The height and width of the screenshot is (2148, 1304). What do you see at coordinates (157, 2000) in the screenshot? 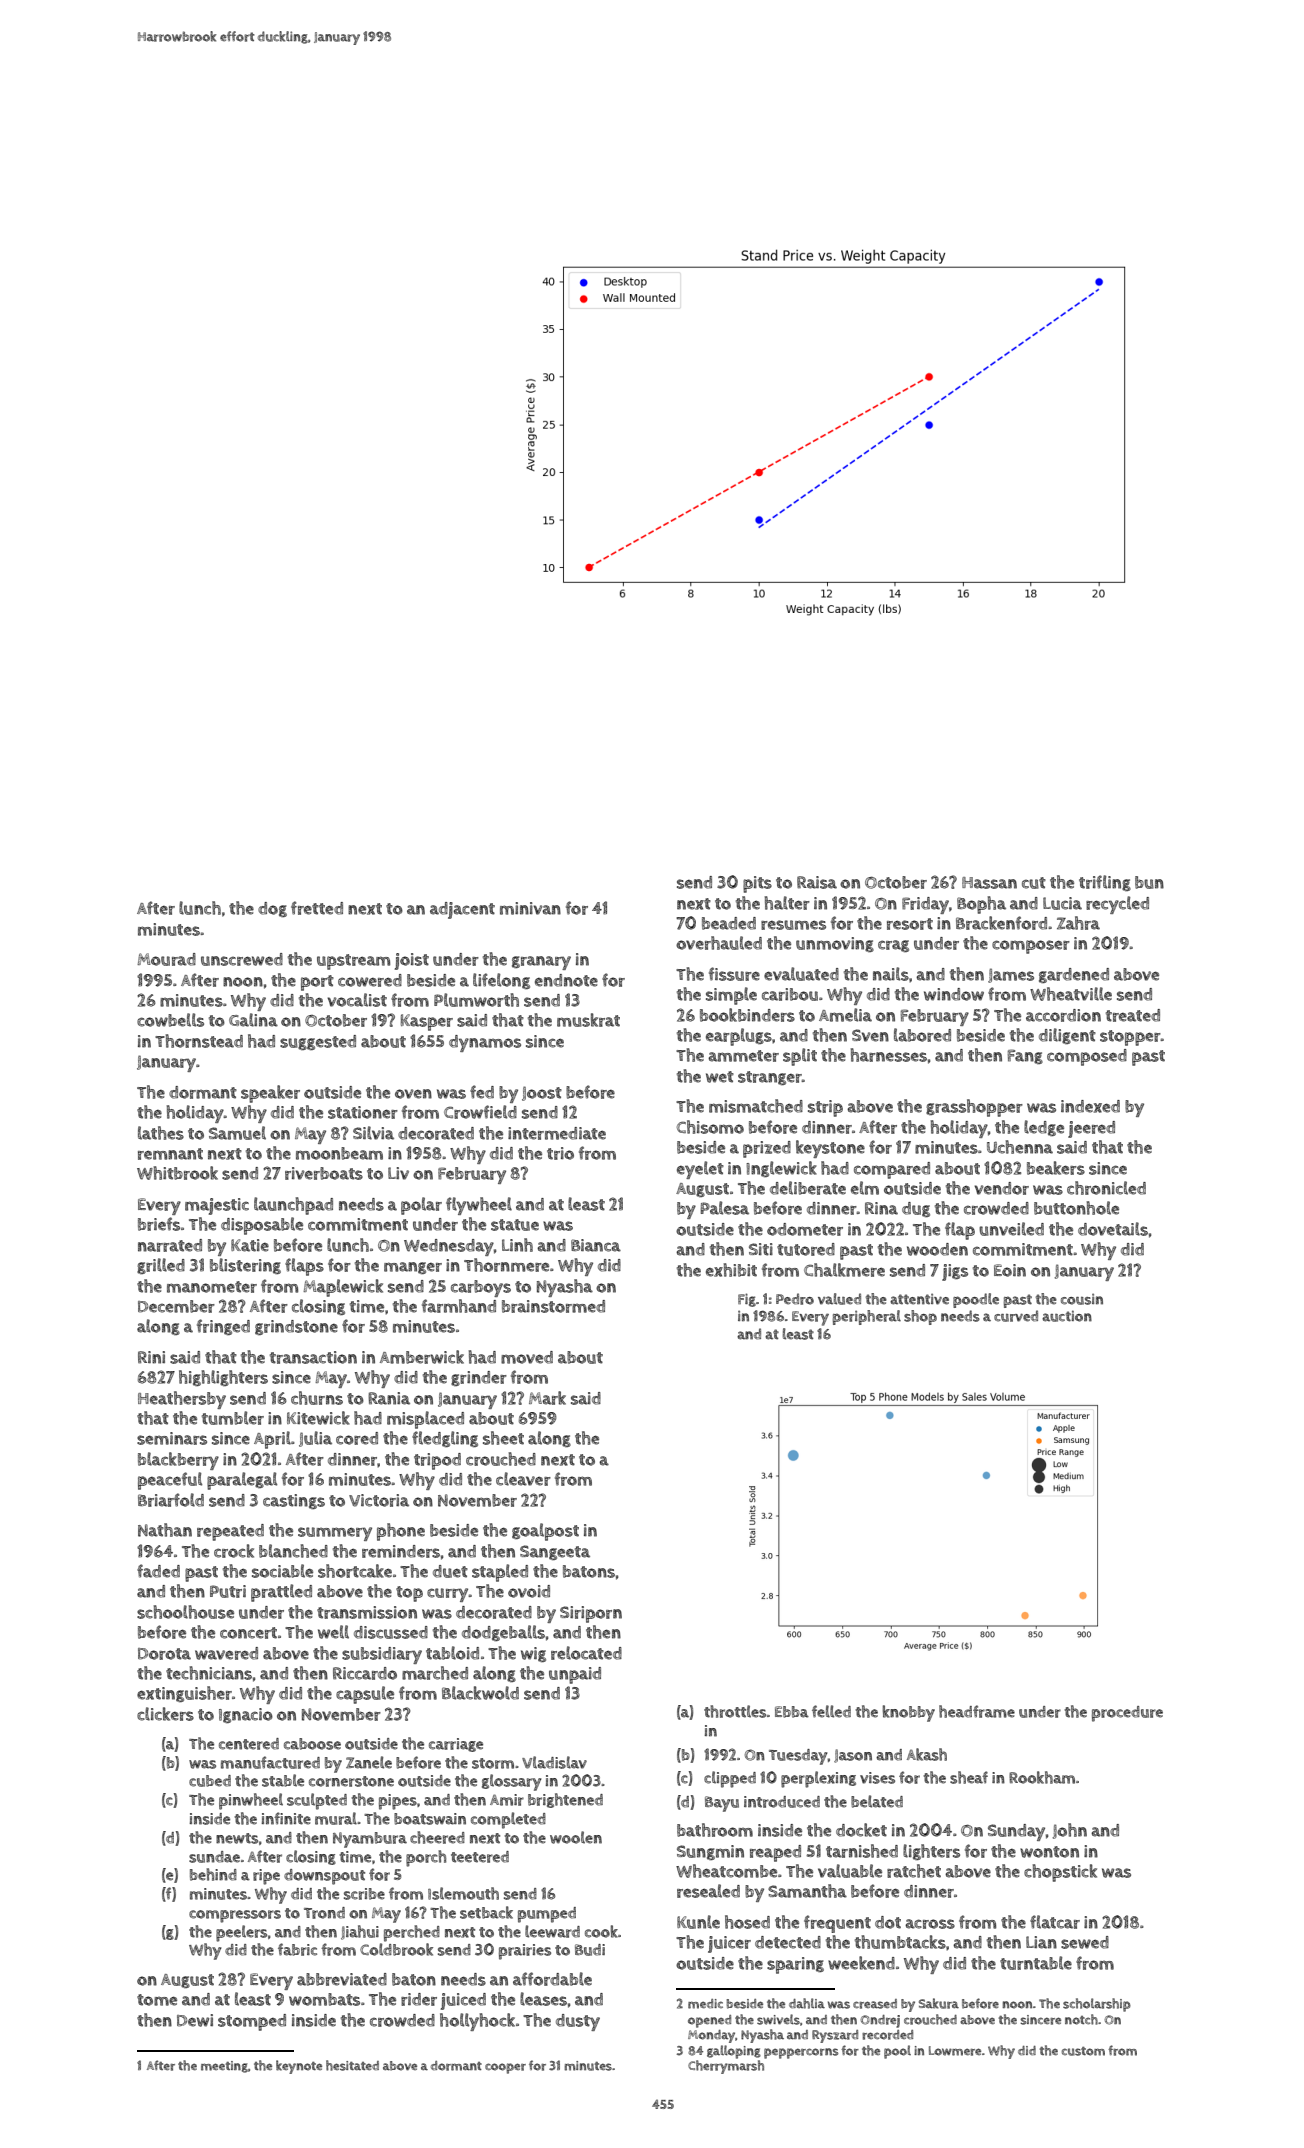
I see `tome` at bounding box center [157, 2000].
